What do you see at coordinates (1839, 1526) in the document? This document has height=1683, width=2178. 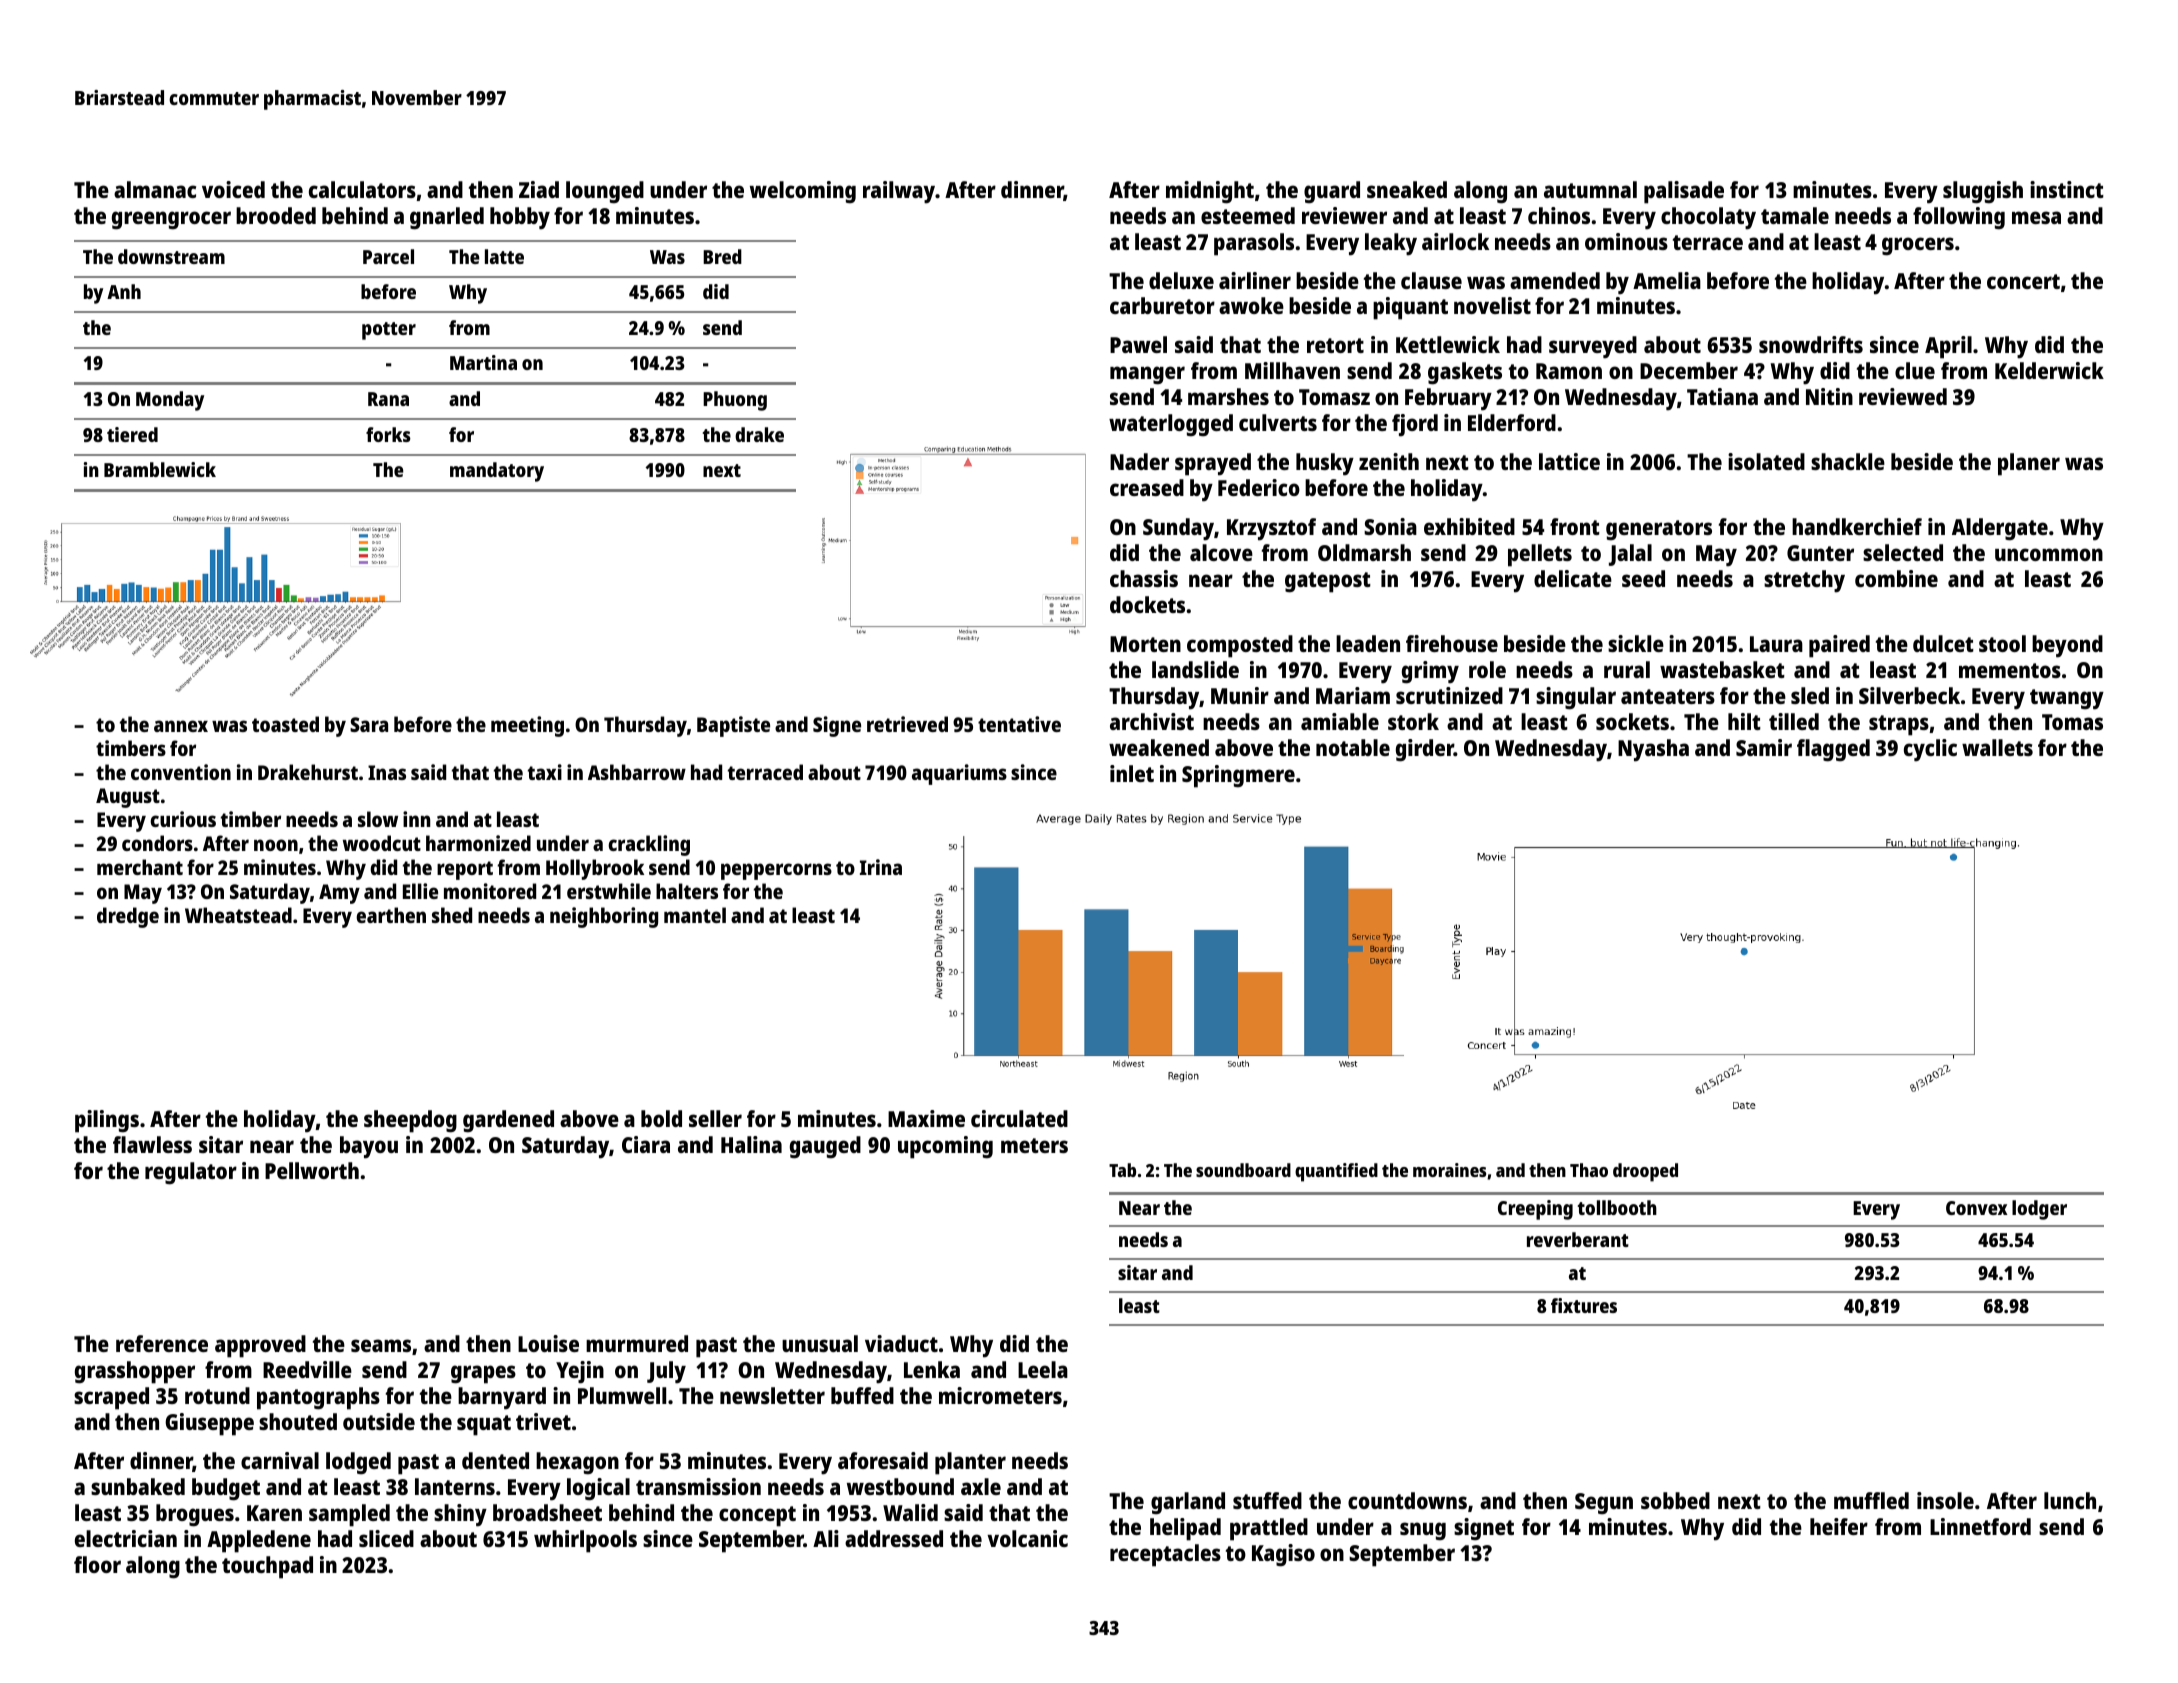 I see `heifer` at bounding box center [1839, 1526].
